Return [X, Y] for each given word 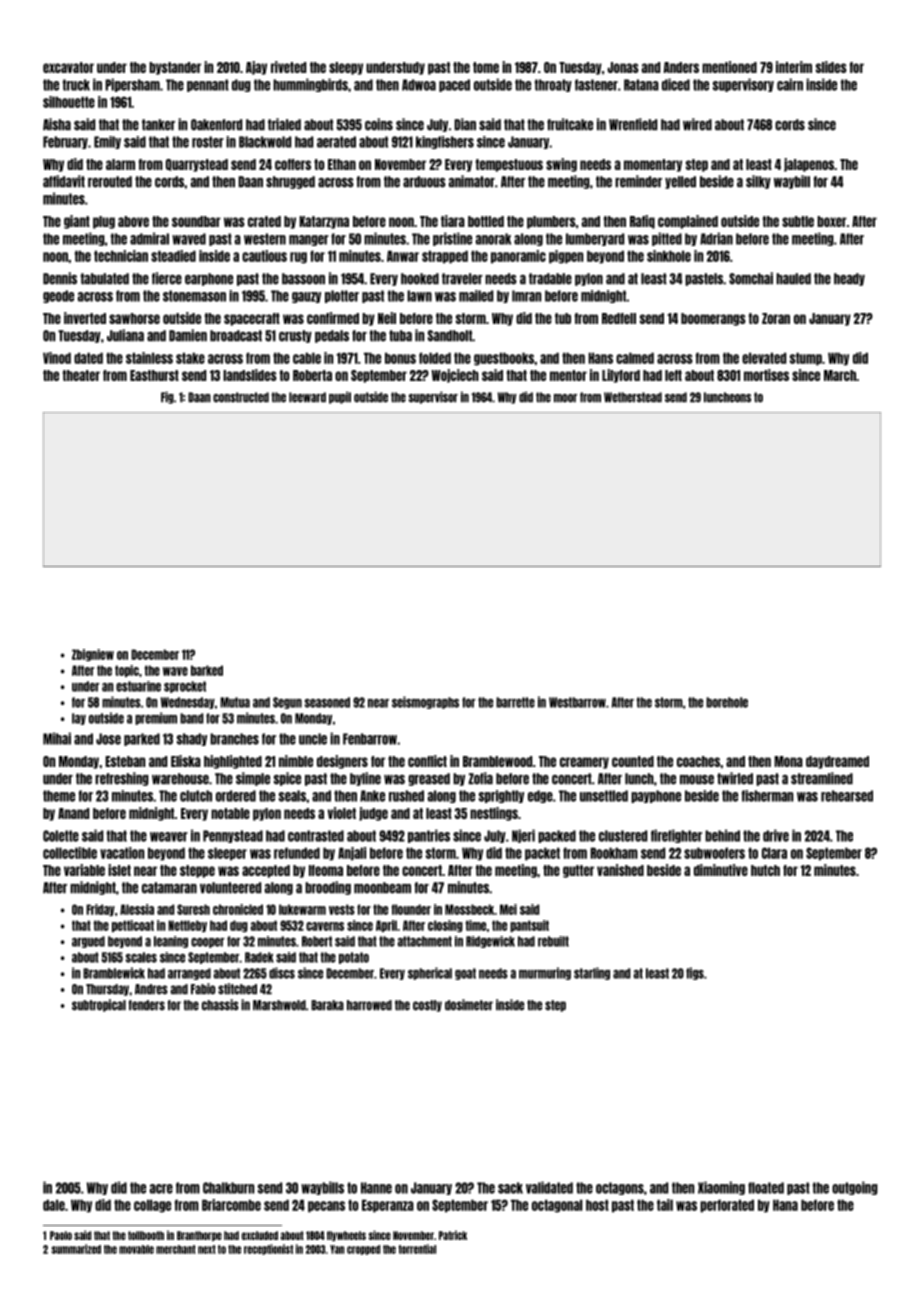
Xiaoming [721, 1188]
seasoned [327, 702]
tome [486, 67]
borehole [727, 702]
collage [152, 1206]
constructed [241, 397]
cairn [790, 84]
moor [565, 398]
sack [510, 1188]
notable [230, 813]
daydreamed [837, 762]
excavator [68, 67]
